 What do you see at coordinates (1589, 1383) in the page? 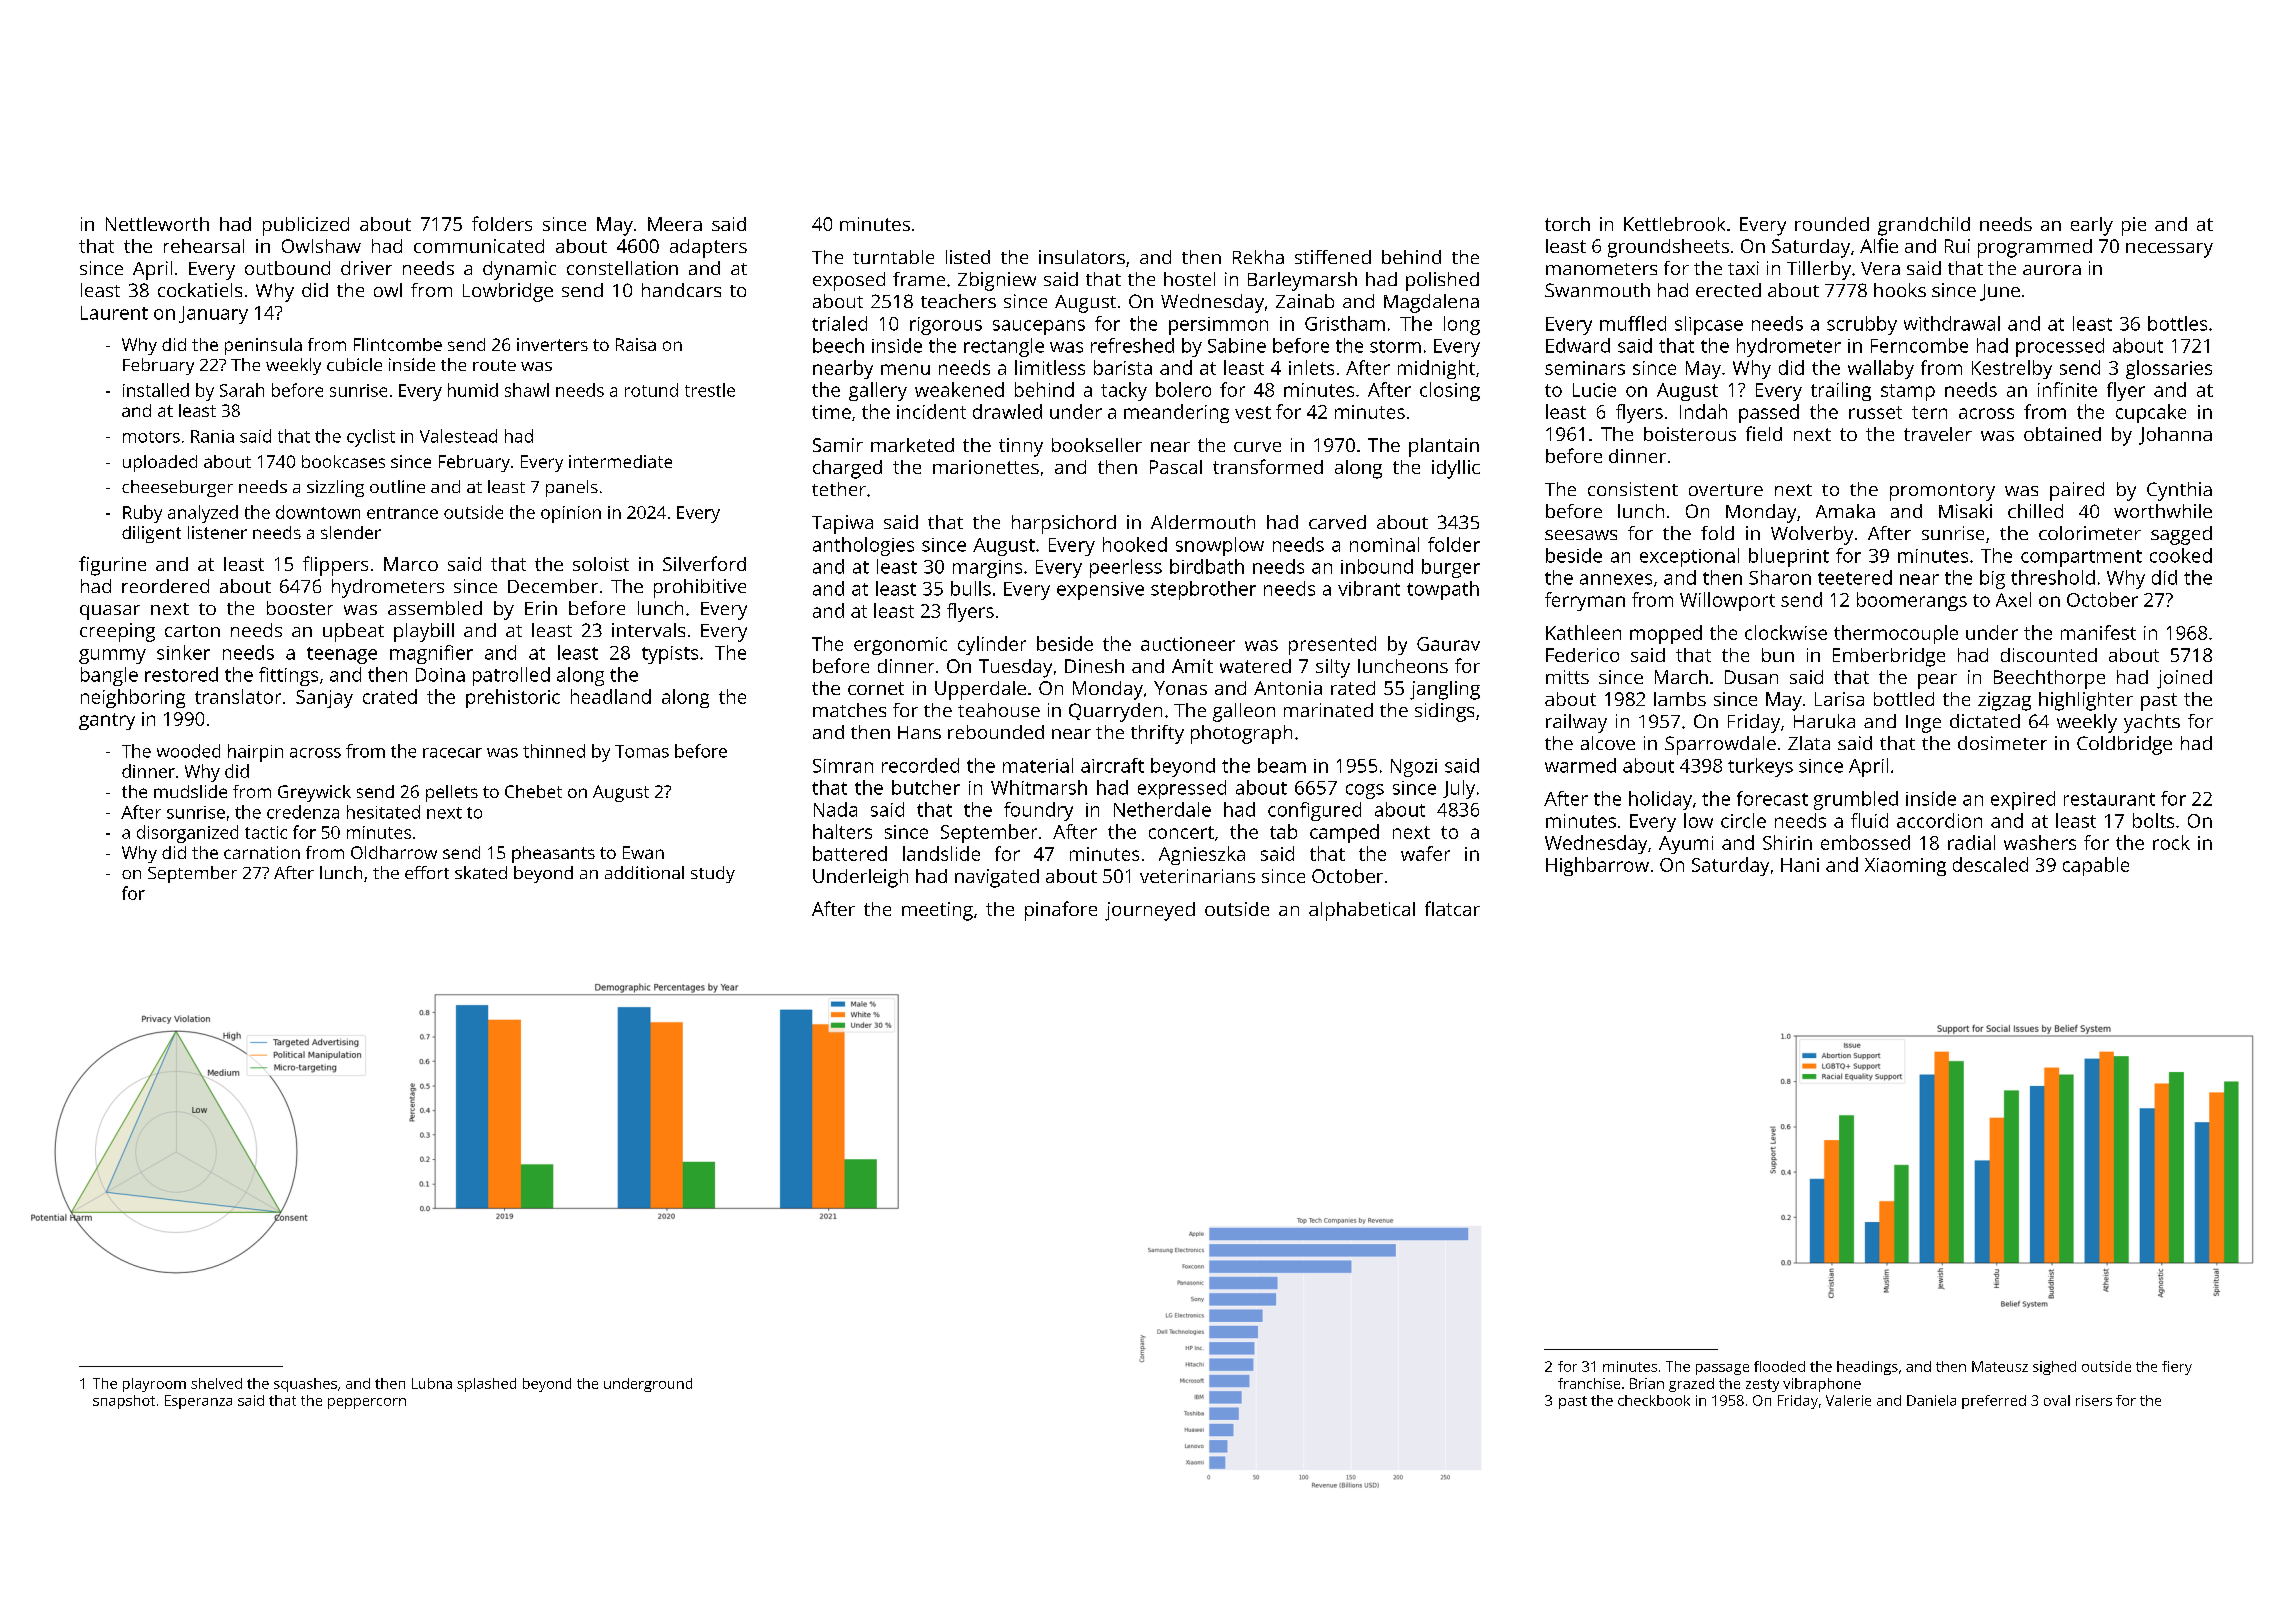
I see `franchise` at bounding box center [1589, 1383].
